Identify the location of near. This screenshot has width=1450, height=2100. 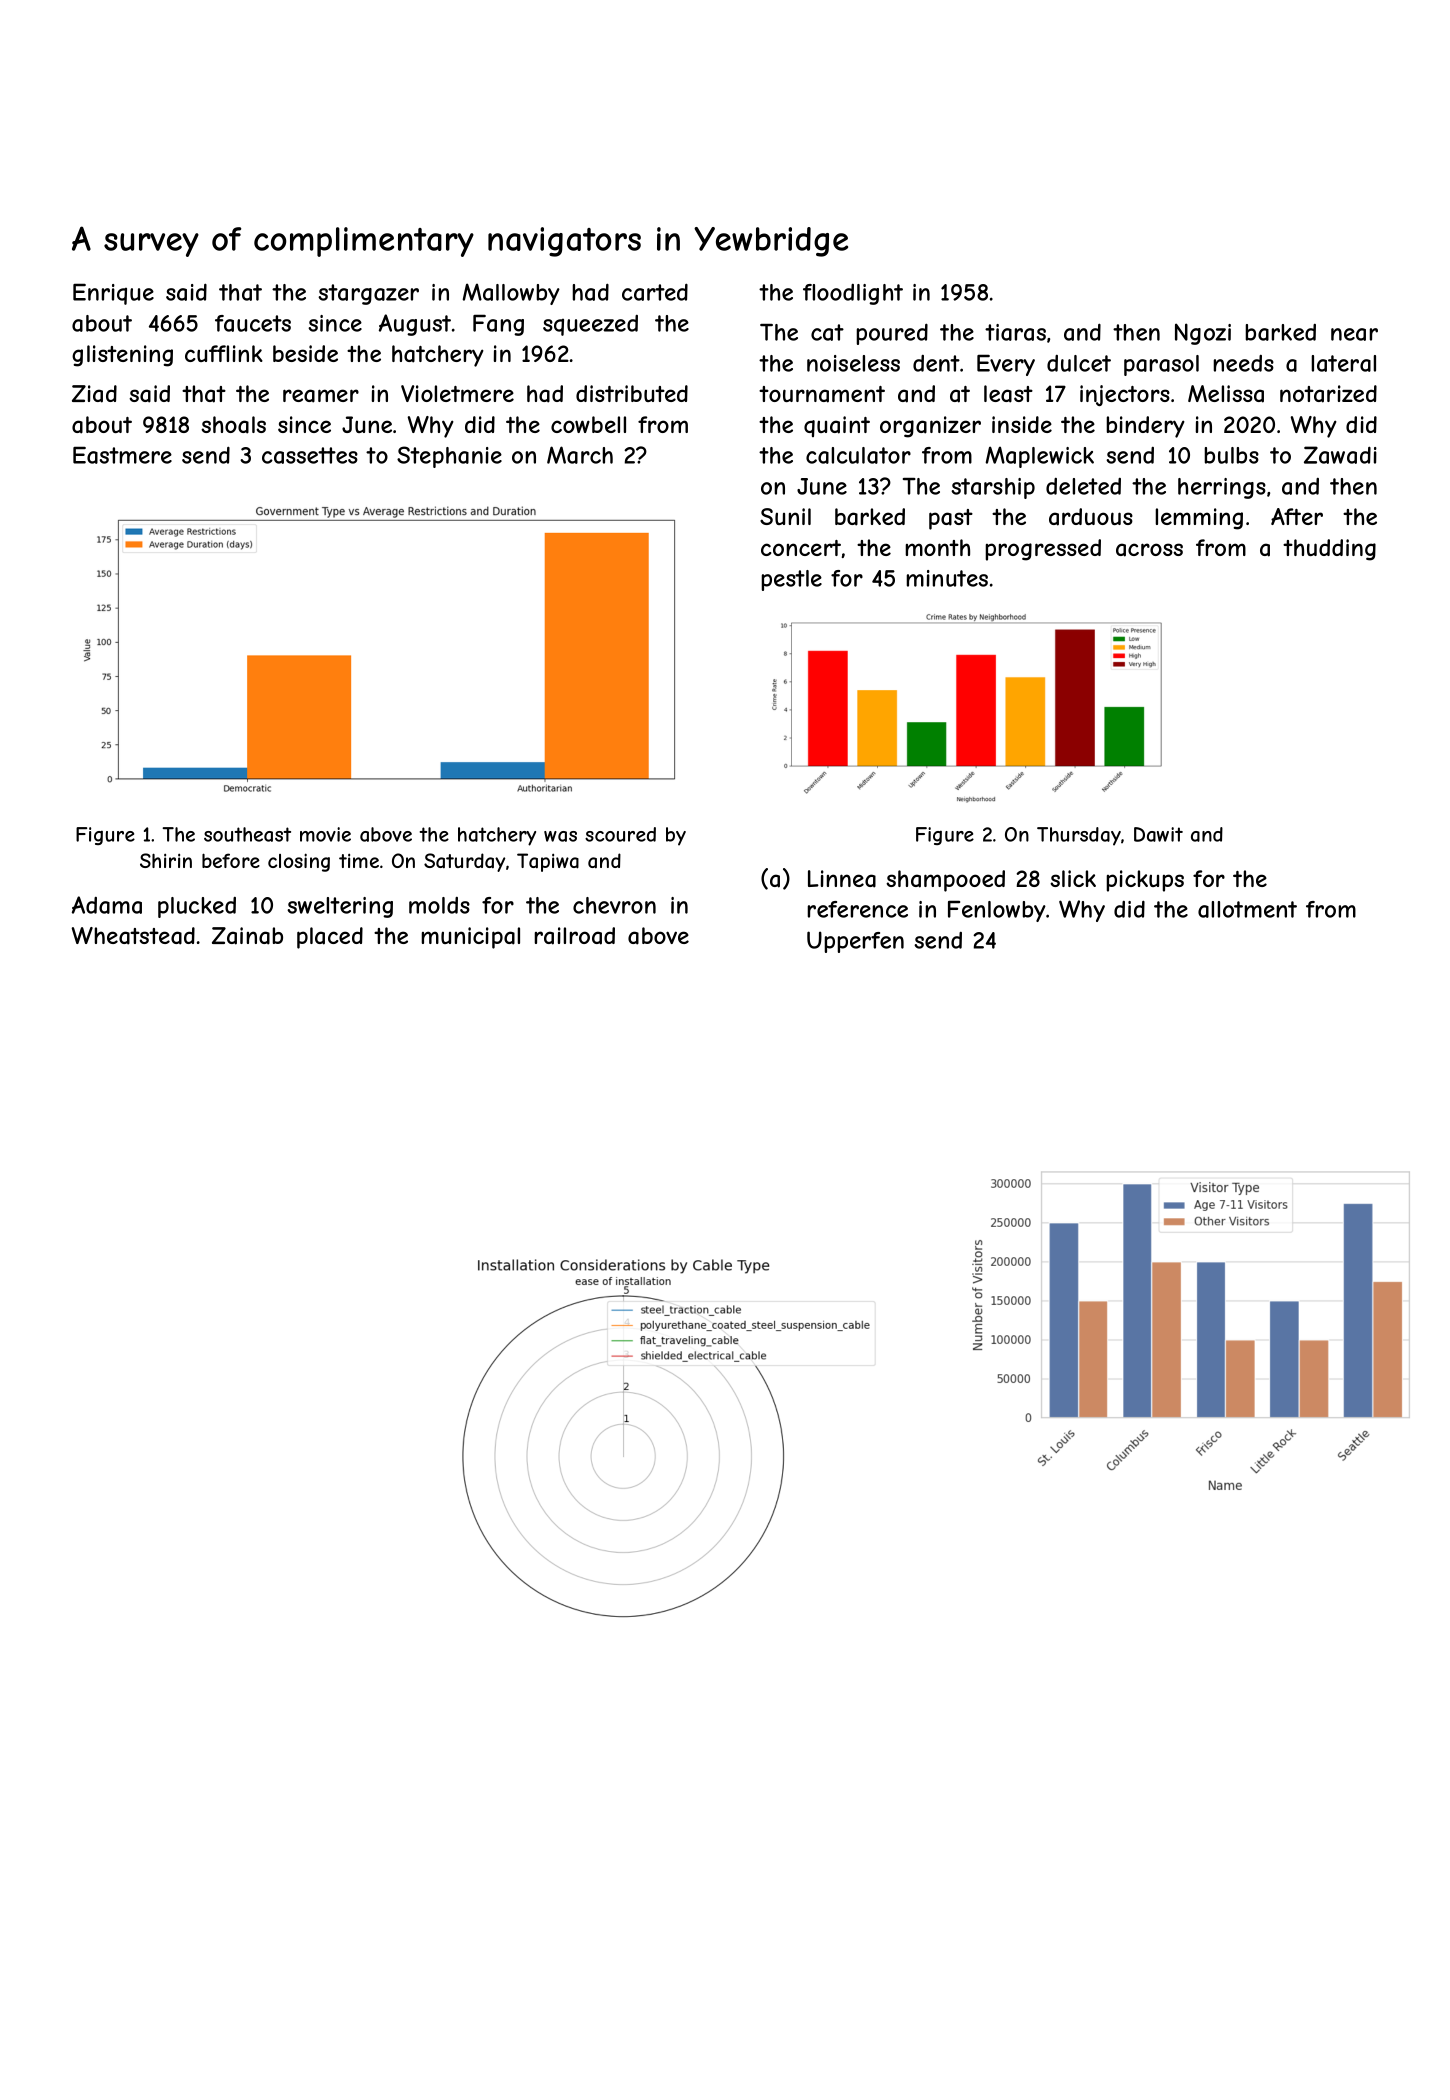
(1354, 334).
